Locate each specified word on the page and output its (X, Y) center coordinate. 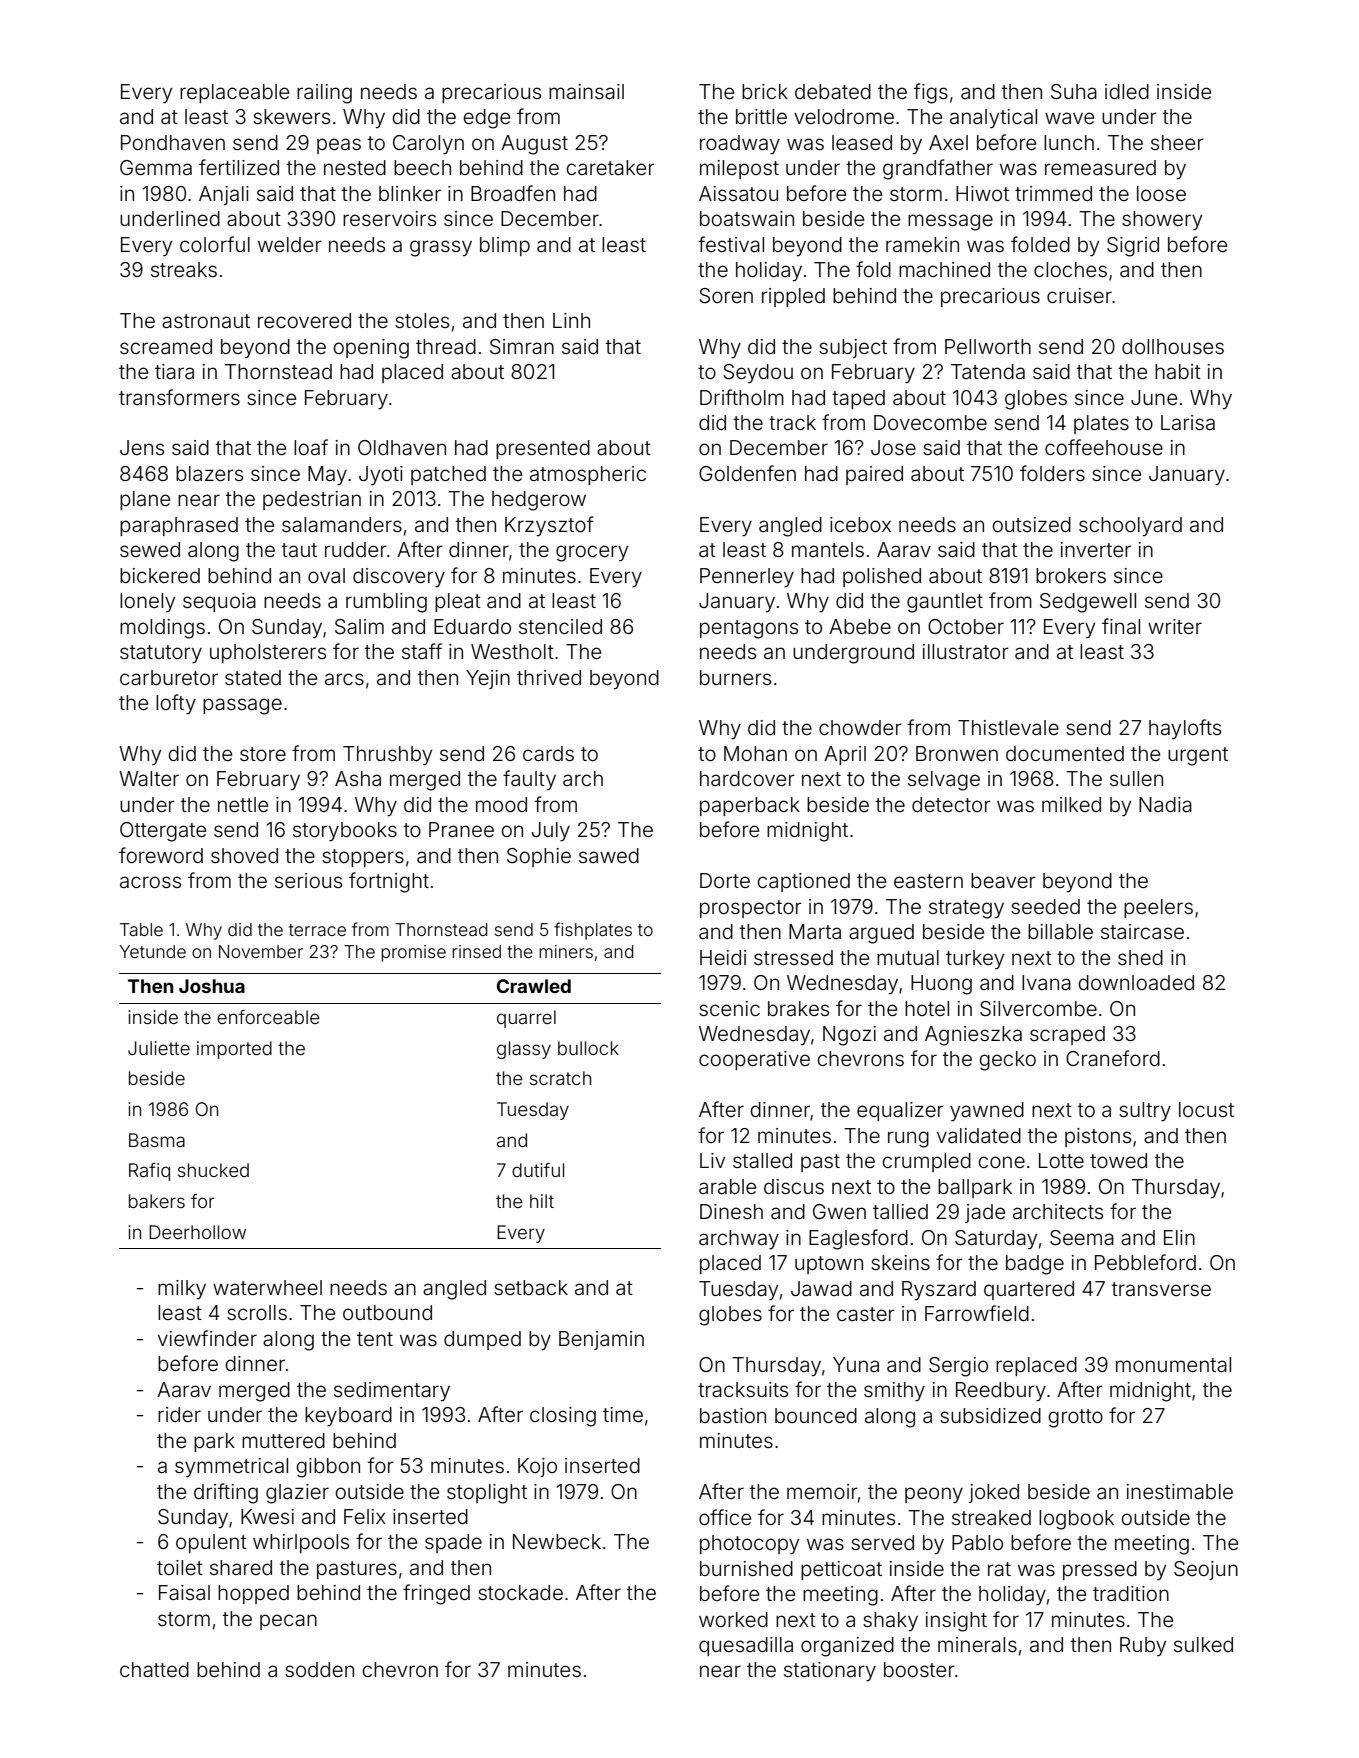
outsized (1031, 524)
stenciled (560, 626)
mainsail (586, 91)
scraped (1067, 1035)
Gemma (156, 167)
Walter (149, 778)
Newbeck (557, 1541)
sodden (319, 1669)
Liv (712, 1160)
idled (1127, 91)
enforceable (268, 1017)
